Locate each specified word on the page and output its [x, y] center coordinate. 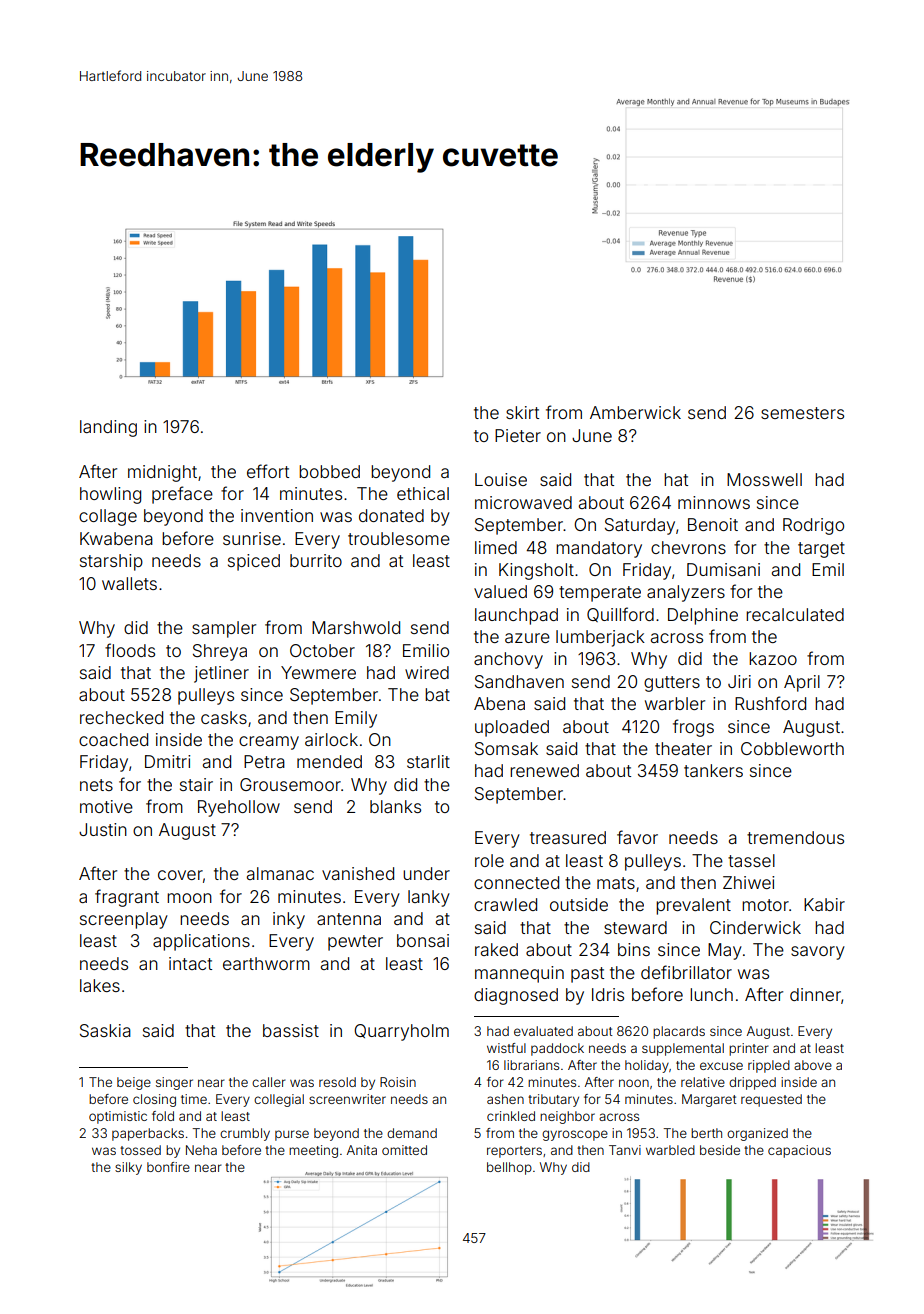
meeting [313, 1151]
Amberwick [635, 412]
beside [720, 1150]
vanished [358, 873]
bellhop [509, 1168]
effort [268, 471]
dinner [815, 994]
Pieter [518, 435]
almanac [280, 873]
